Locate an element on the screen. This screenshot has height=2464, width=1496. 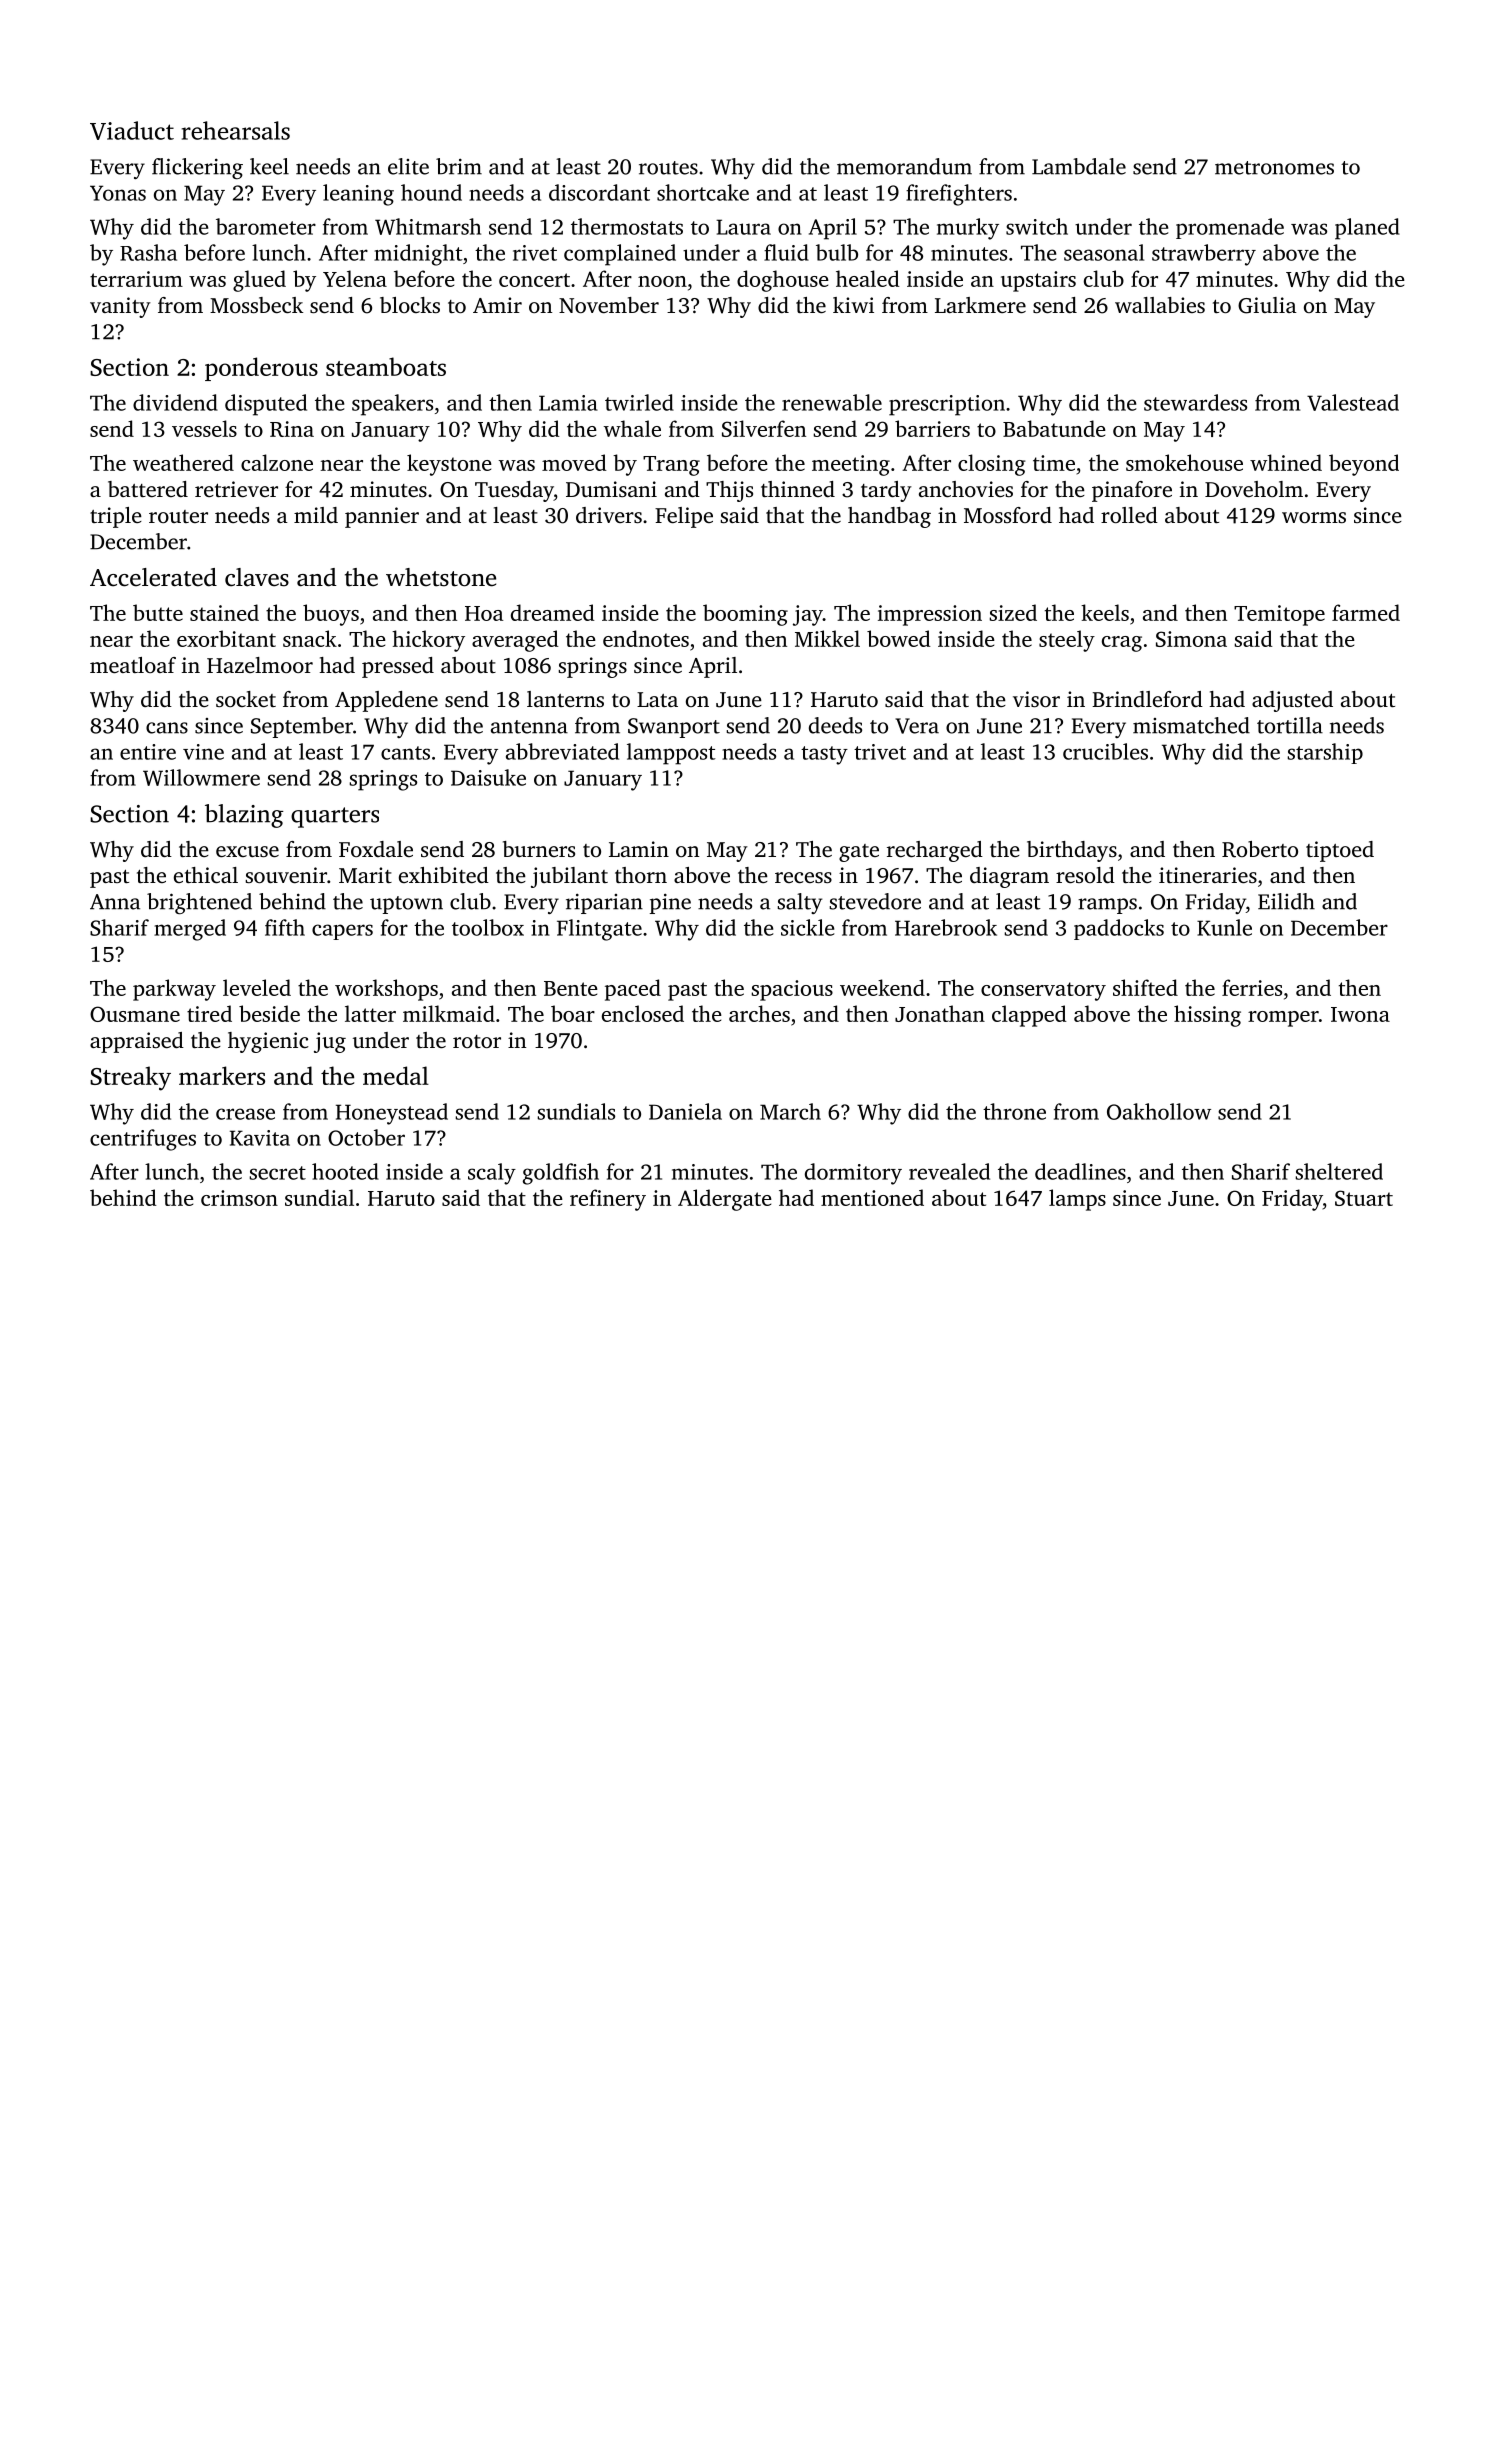
quarters is located at coordinates (335, 817).
